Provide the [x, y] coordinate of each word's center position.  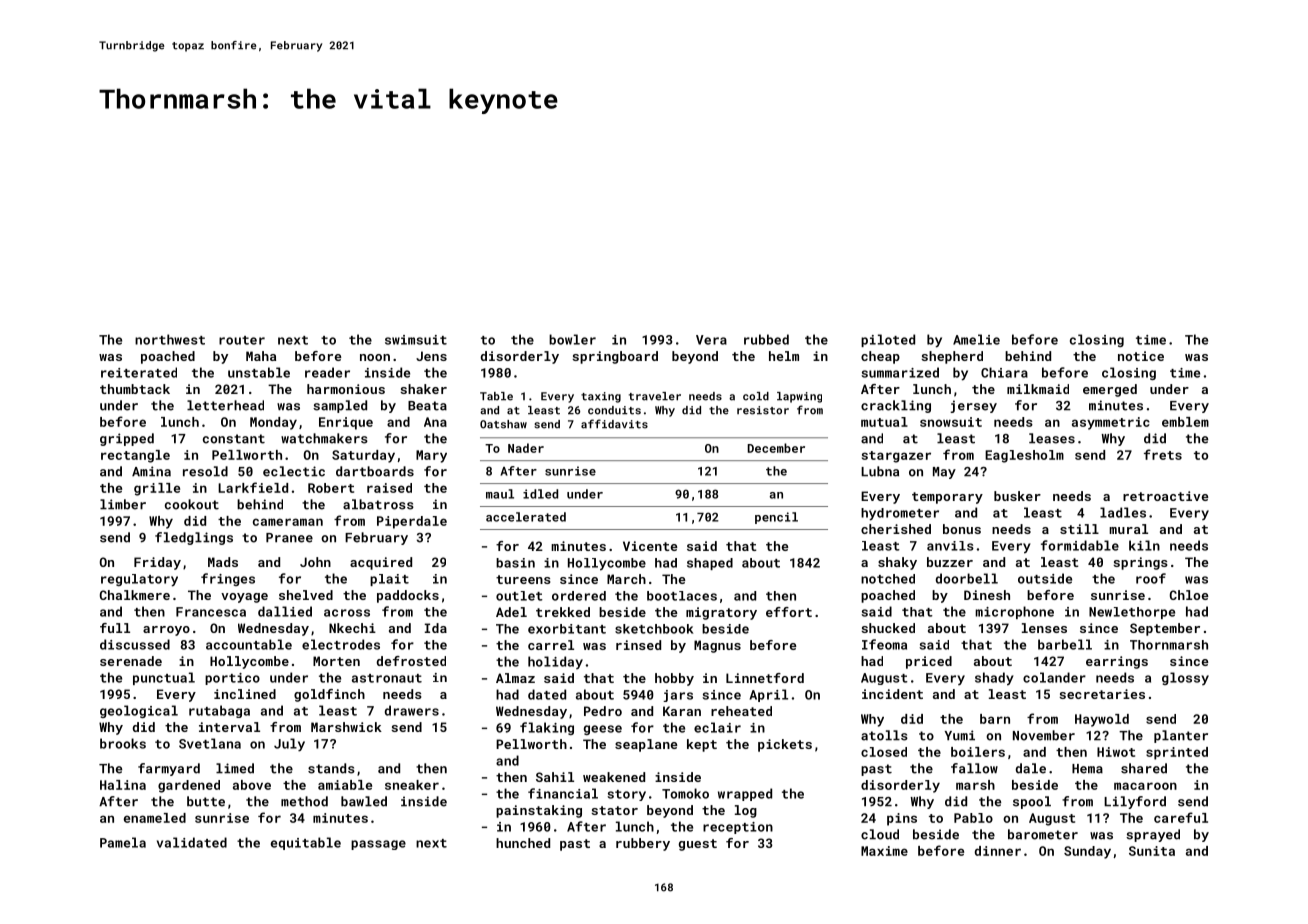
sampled [340, 406]
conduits [614, 410]
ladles [1123, 512]
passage [378, 845]
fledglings [194, 538]
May [944, 473]
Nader [526, 448]
